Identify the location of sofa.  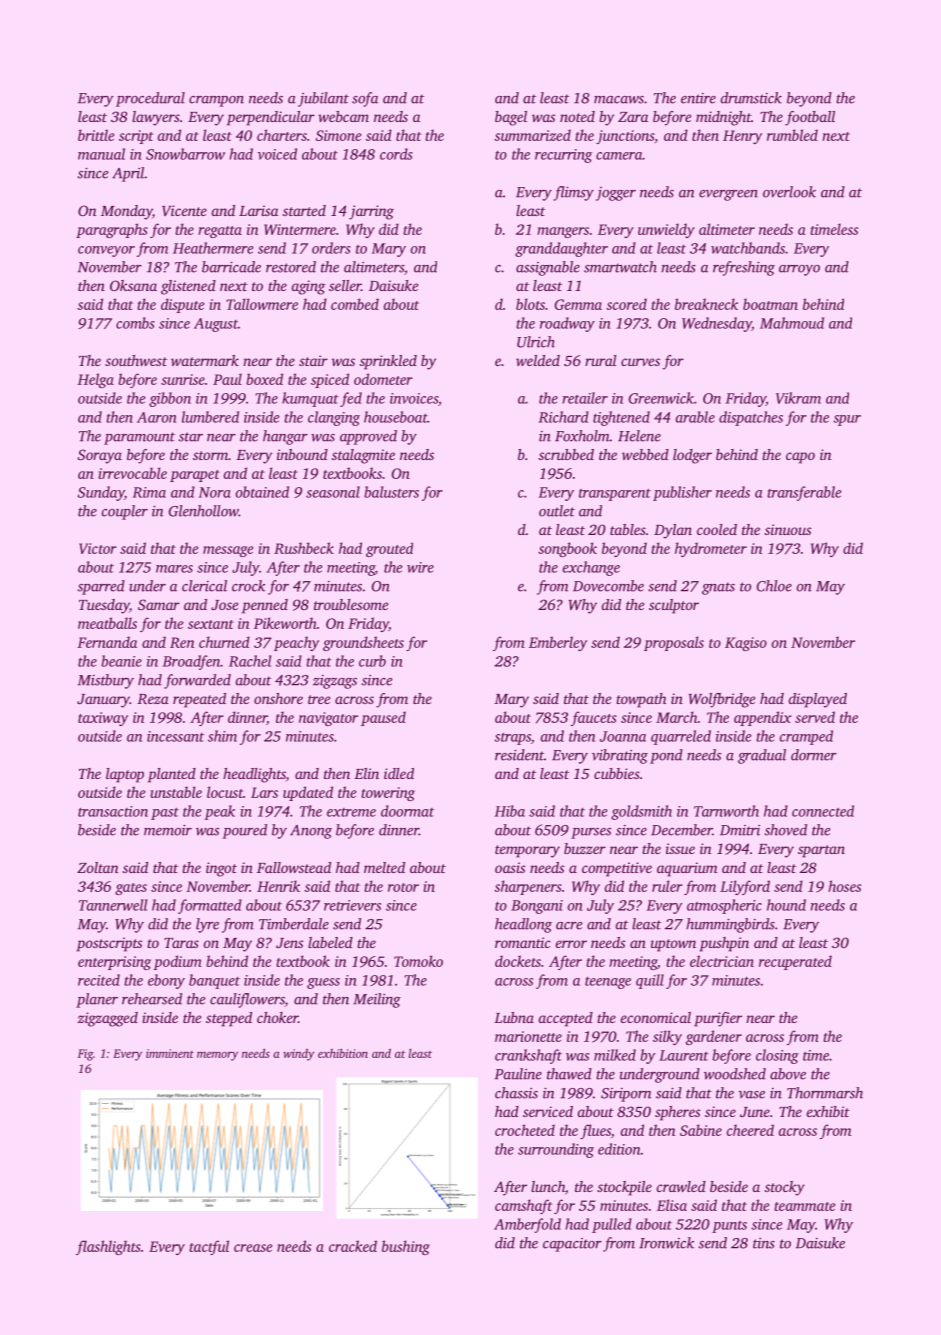
(365, 99).
